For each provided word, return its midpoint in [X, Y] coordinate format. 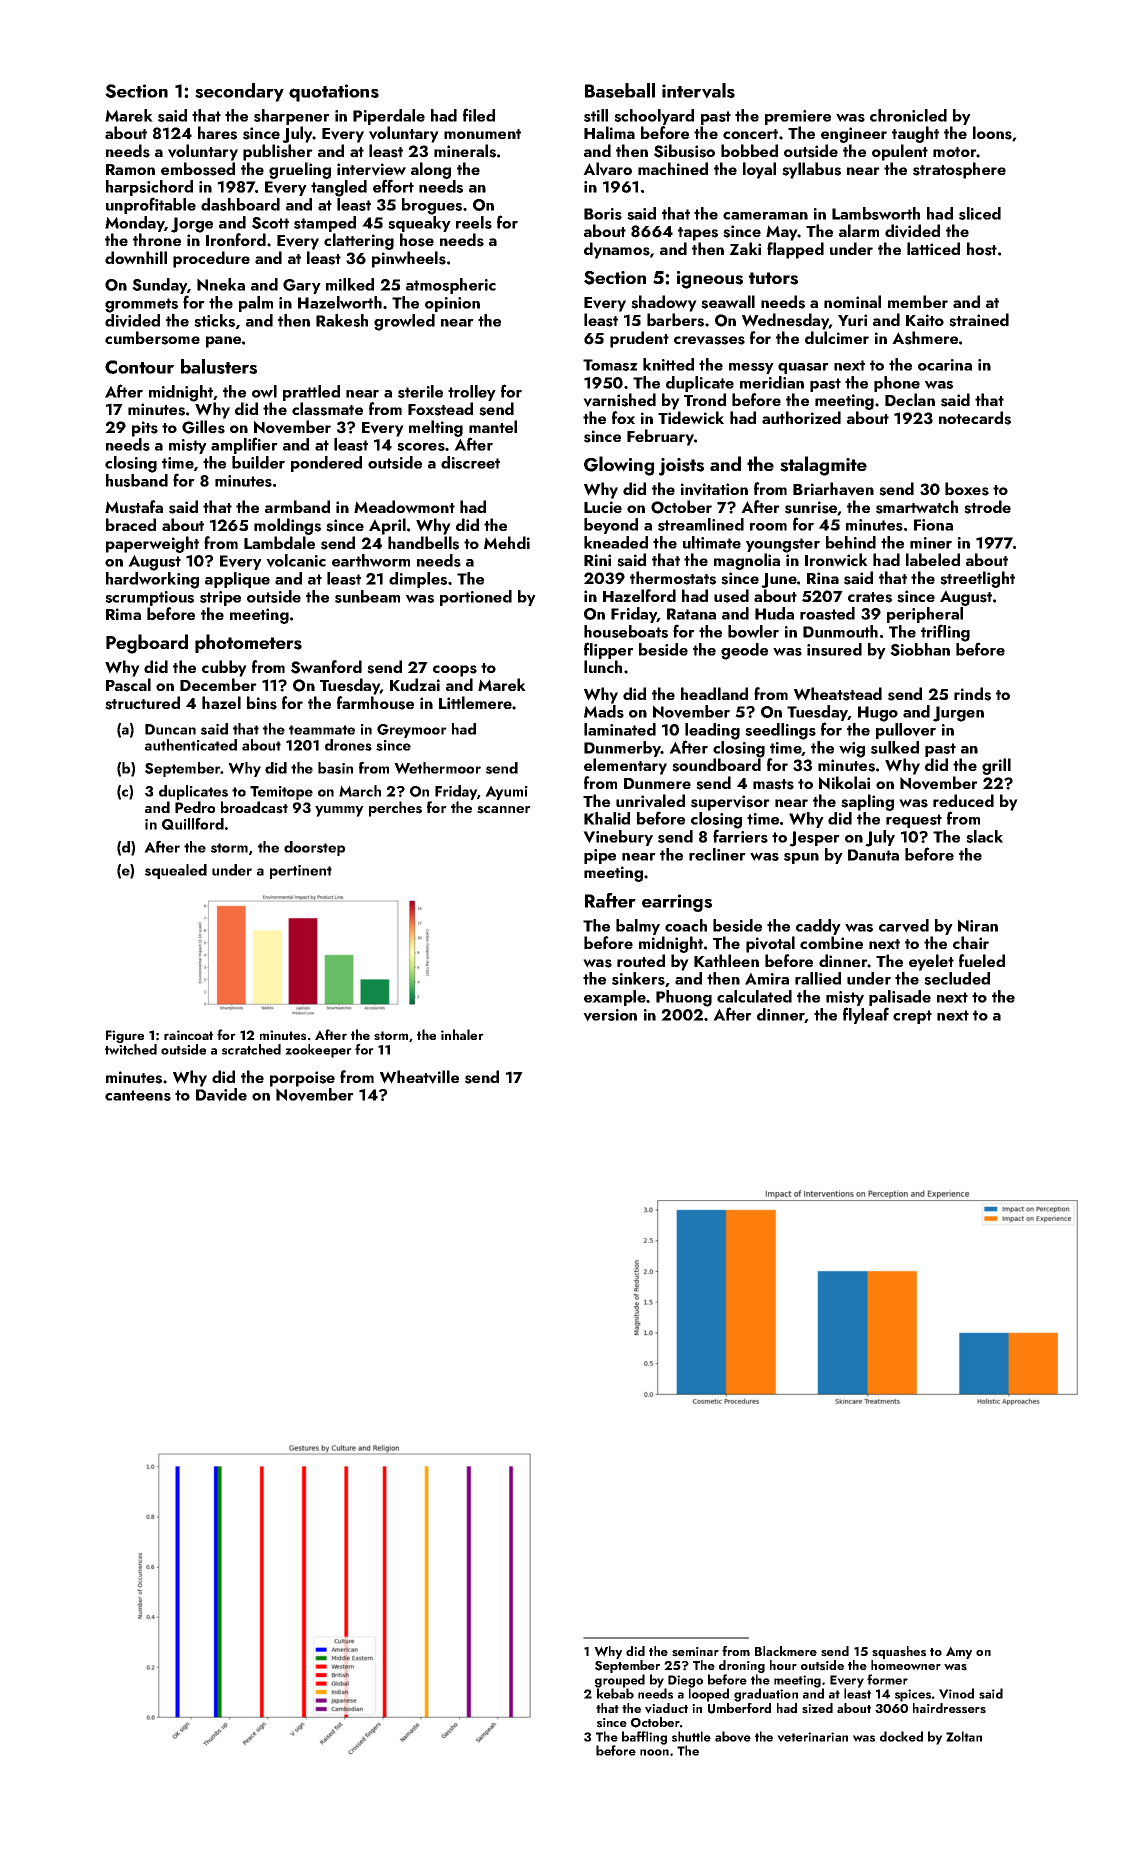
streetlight [977, 579]
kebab [615, 1693]
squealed [176, 871]
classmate [327, 409]
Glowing [619, 466]
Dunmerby [622, 749]
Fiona [933, 525]
